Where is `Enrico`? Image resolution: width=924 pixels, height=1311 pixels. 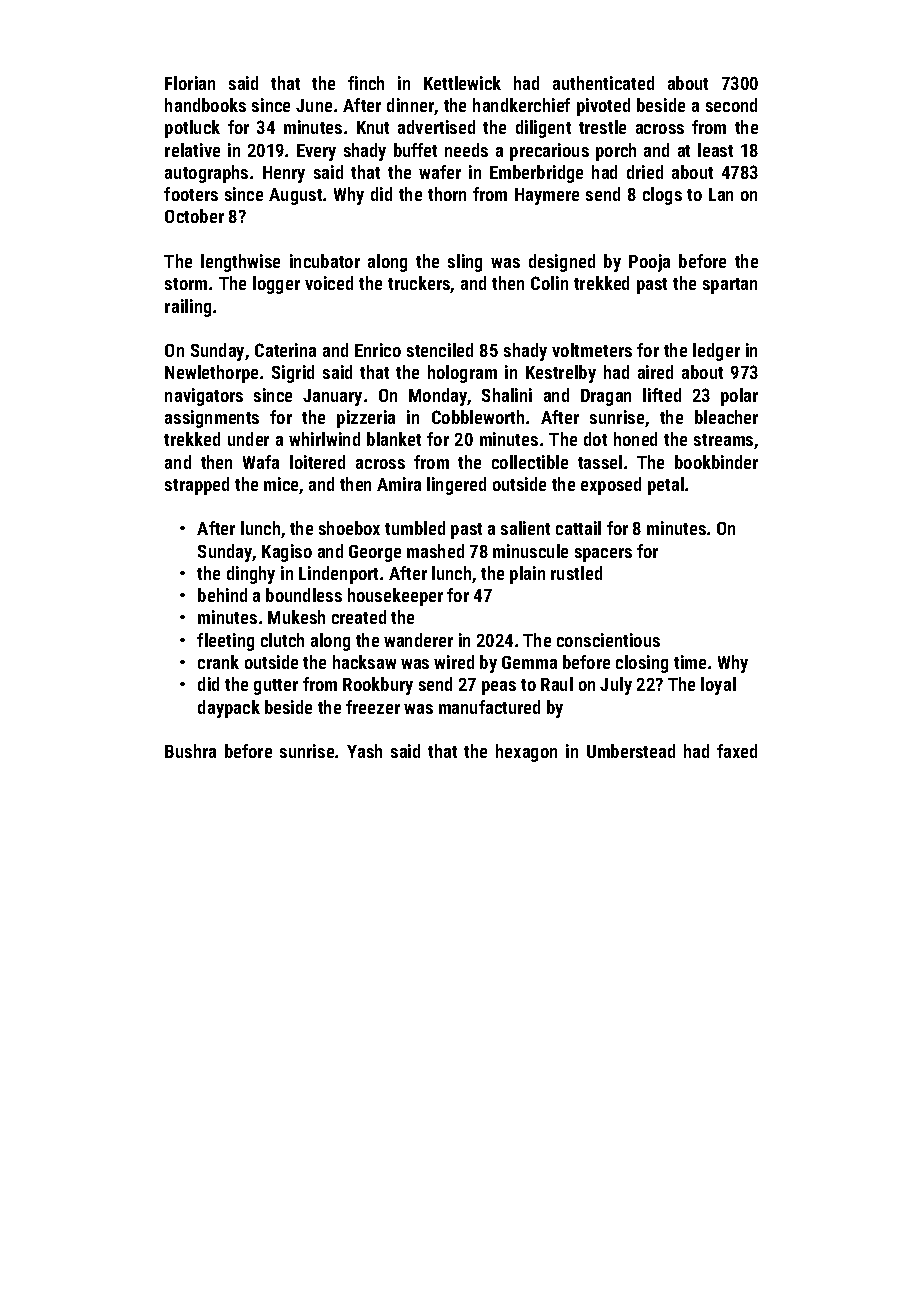
Enrico is located at coordinates (378, 350).
